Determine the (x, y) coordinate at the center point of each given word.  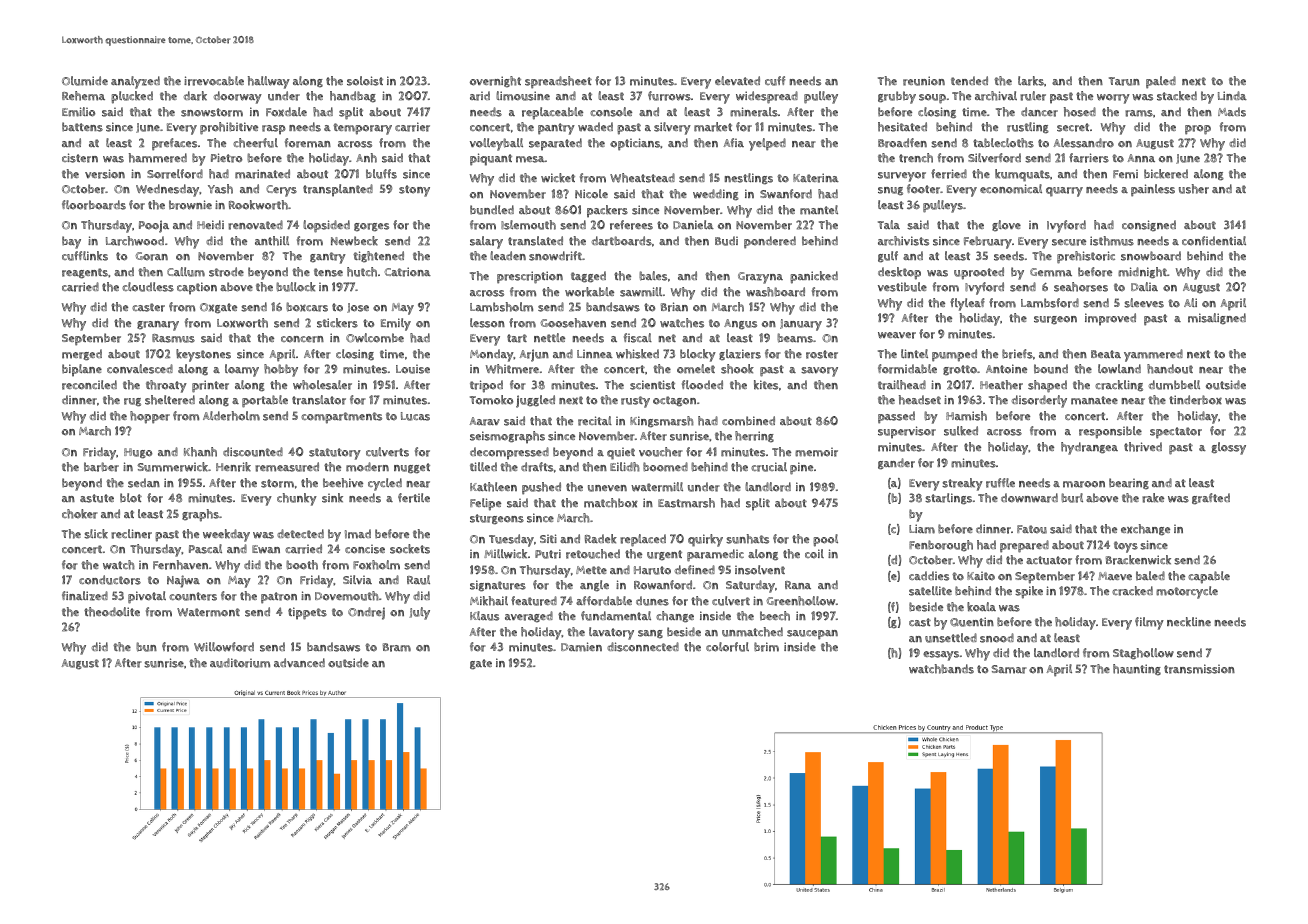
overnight (495, 82)
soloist (365, 81)
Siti (548, 538)
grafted (1211, 499)
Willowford (224, 647)
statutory (335, 454)
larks (1031, 81)
